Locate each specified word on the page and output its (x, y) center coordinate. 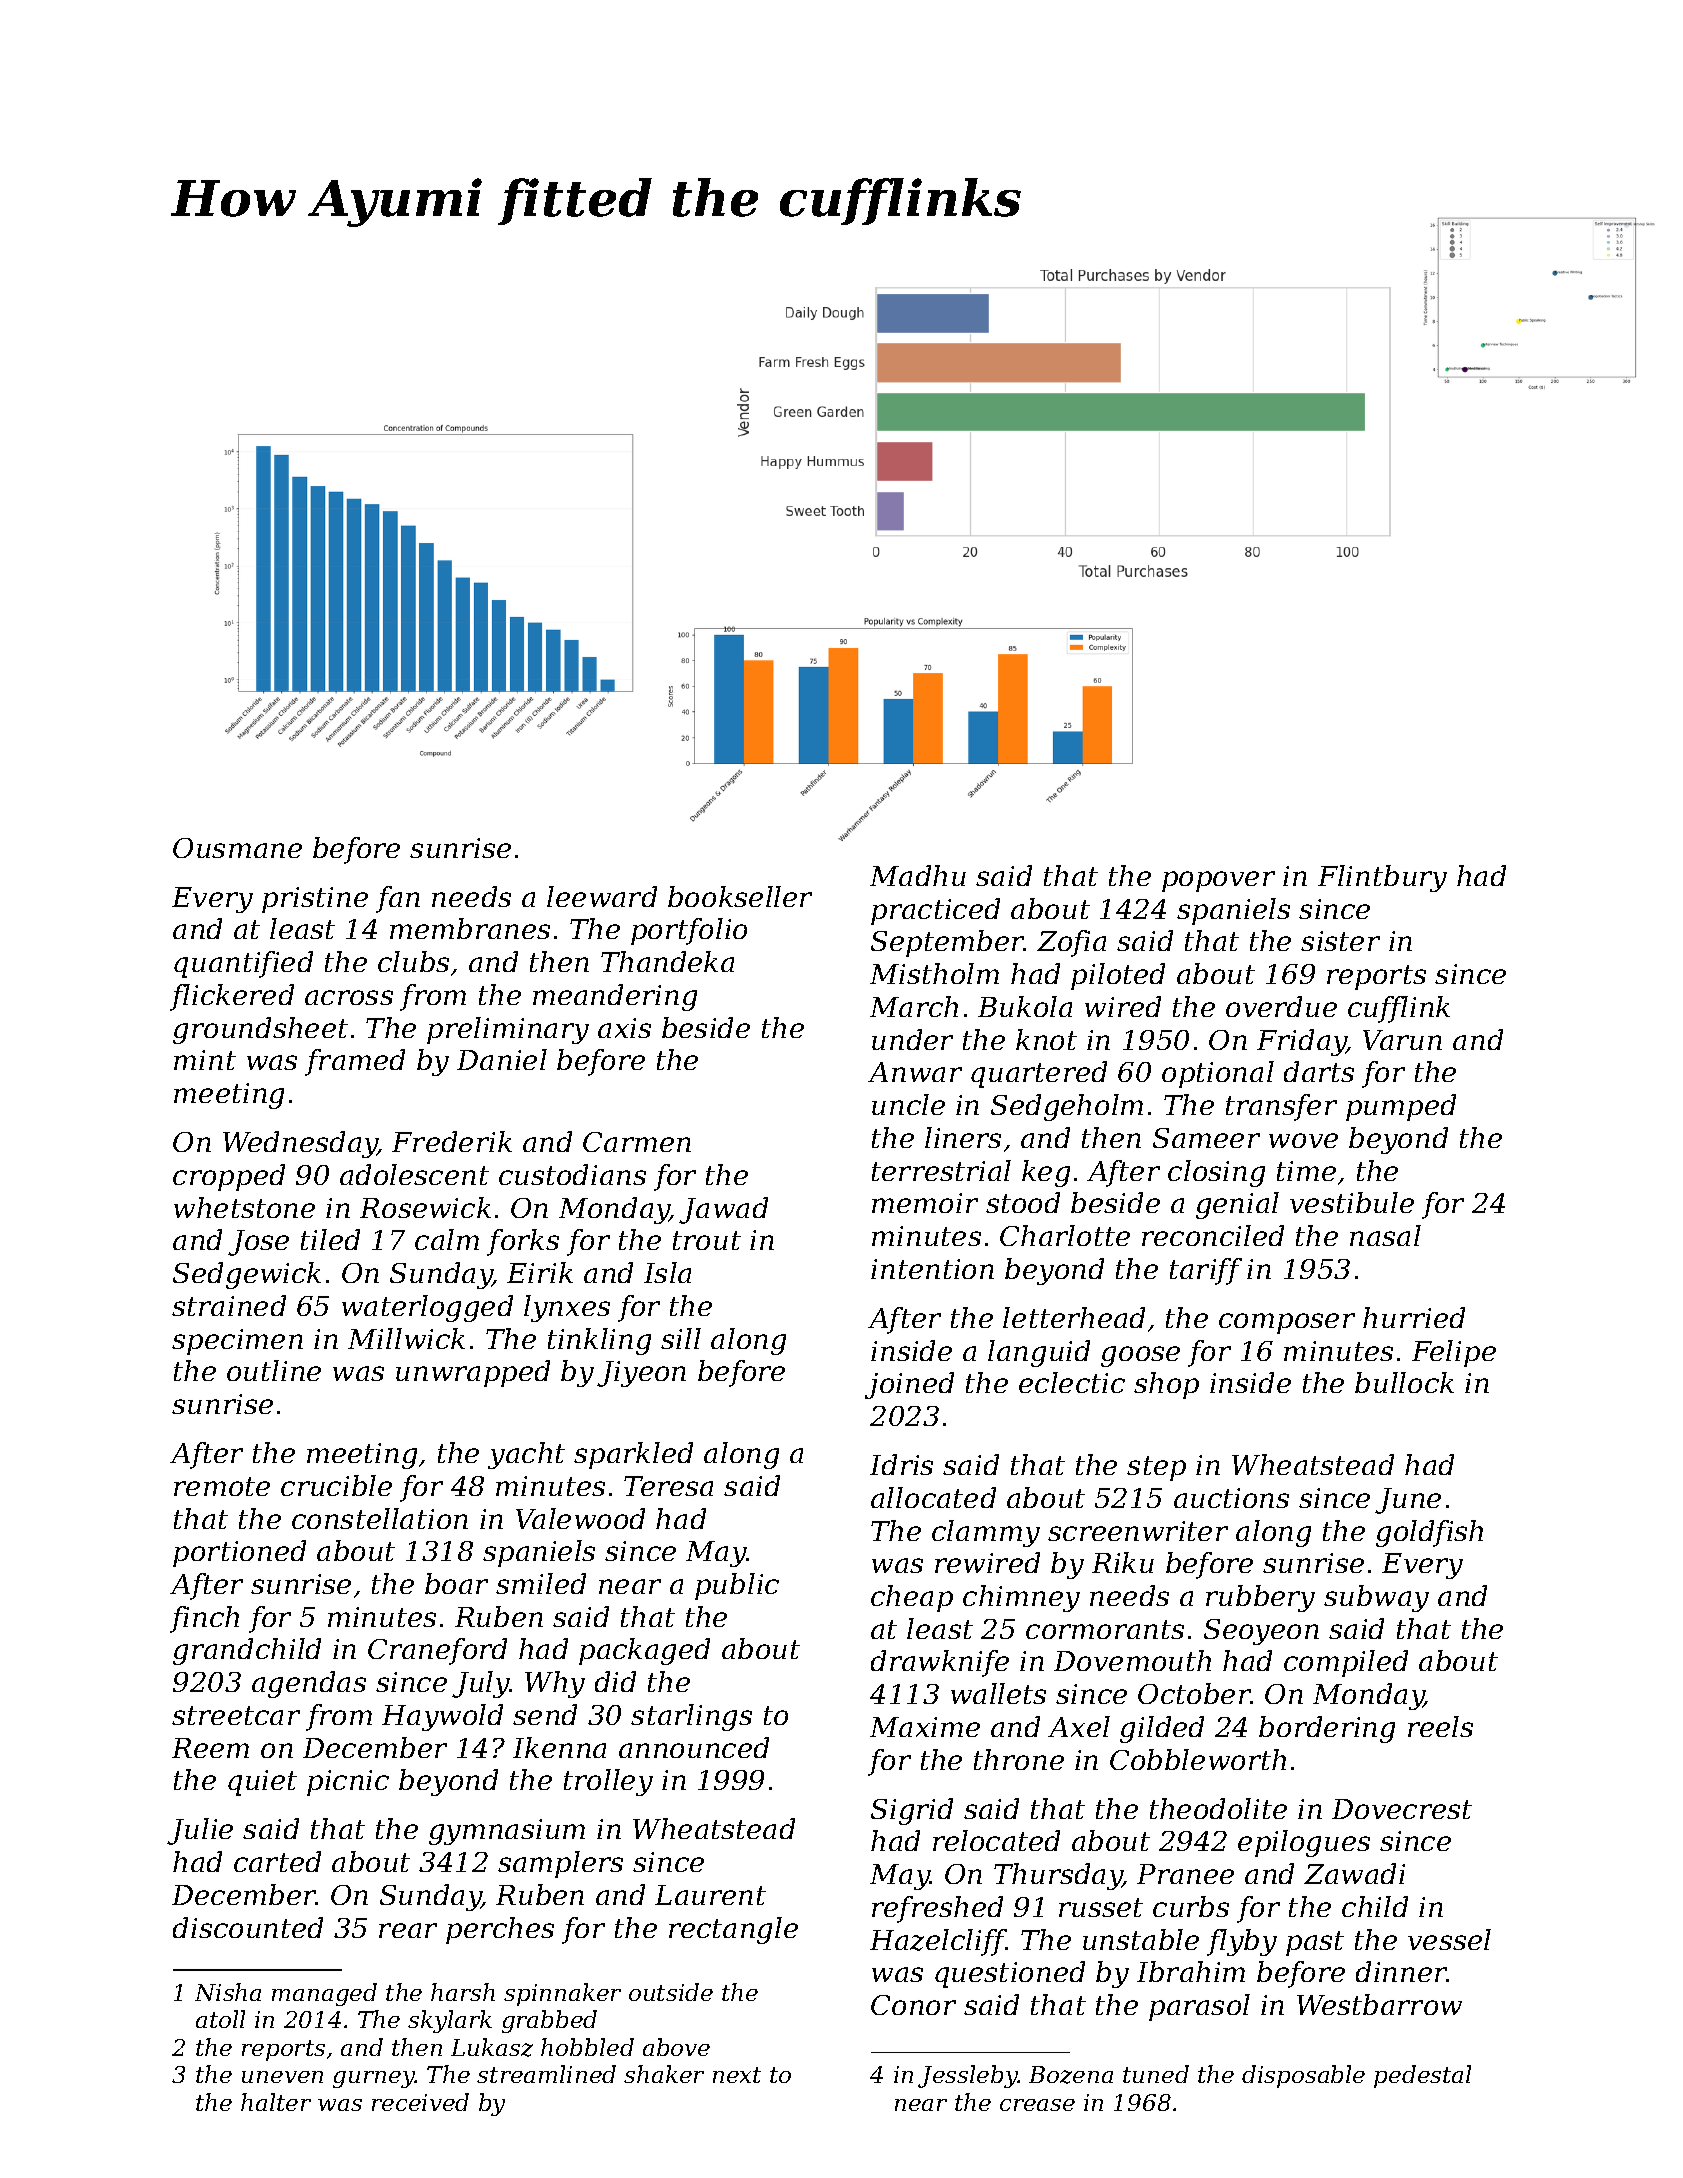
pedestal (1422, 2076)
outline (274, 1370)
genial (1237, 1205)
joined (909, 1385)
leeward (602, 896)
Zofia (1071, 943)
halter (276, 2102)
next (737, 2075)
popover (1218, 881)
